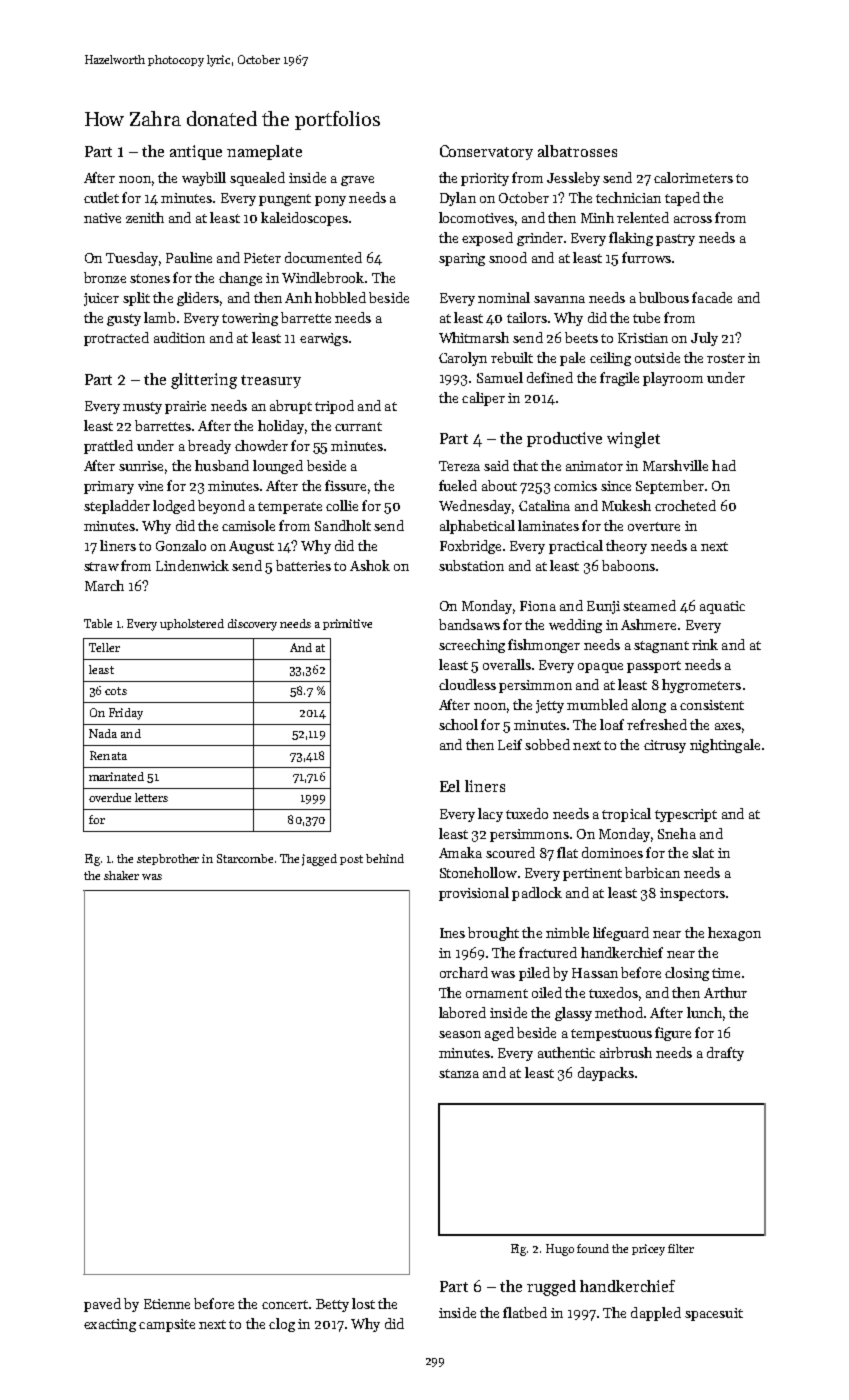 This document has height=1400, width=849. Describe the element at coordinates (510, 744) in the document. I see `Leif` at that location.
